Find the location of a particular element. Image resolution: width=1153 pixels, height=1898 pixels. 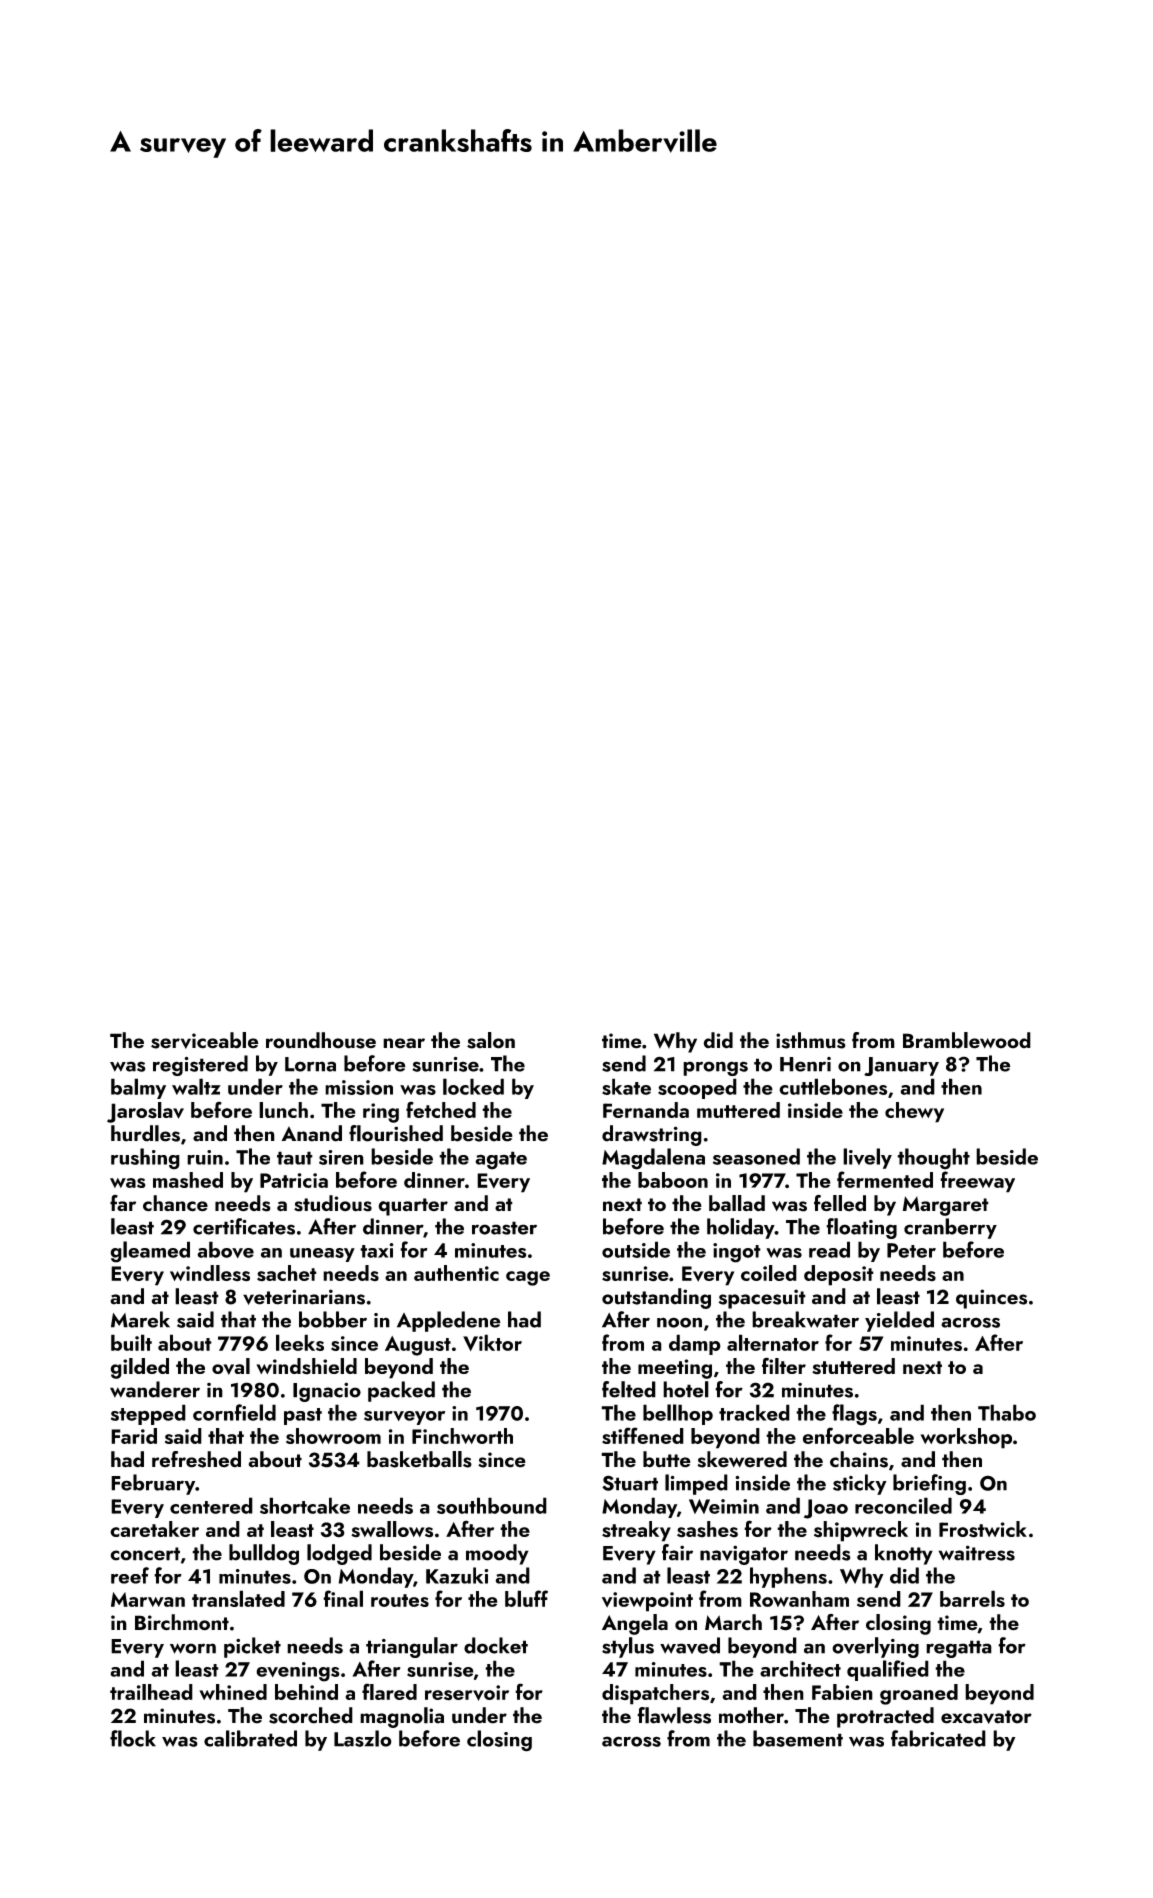

Finchworth is located at coordinates (462, 1436).
